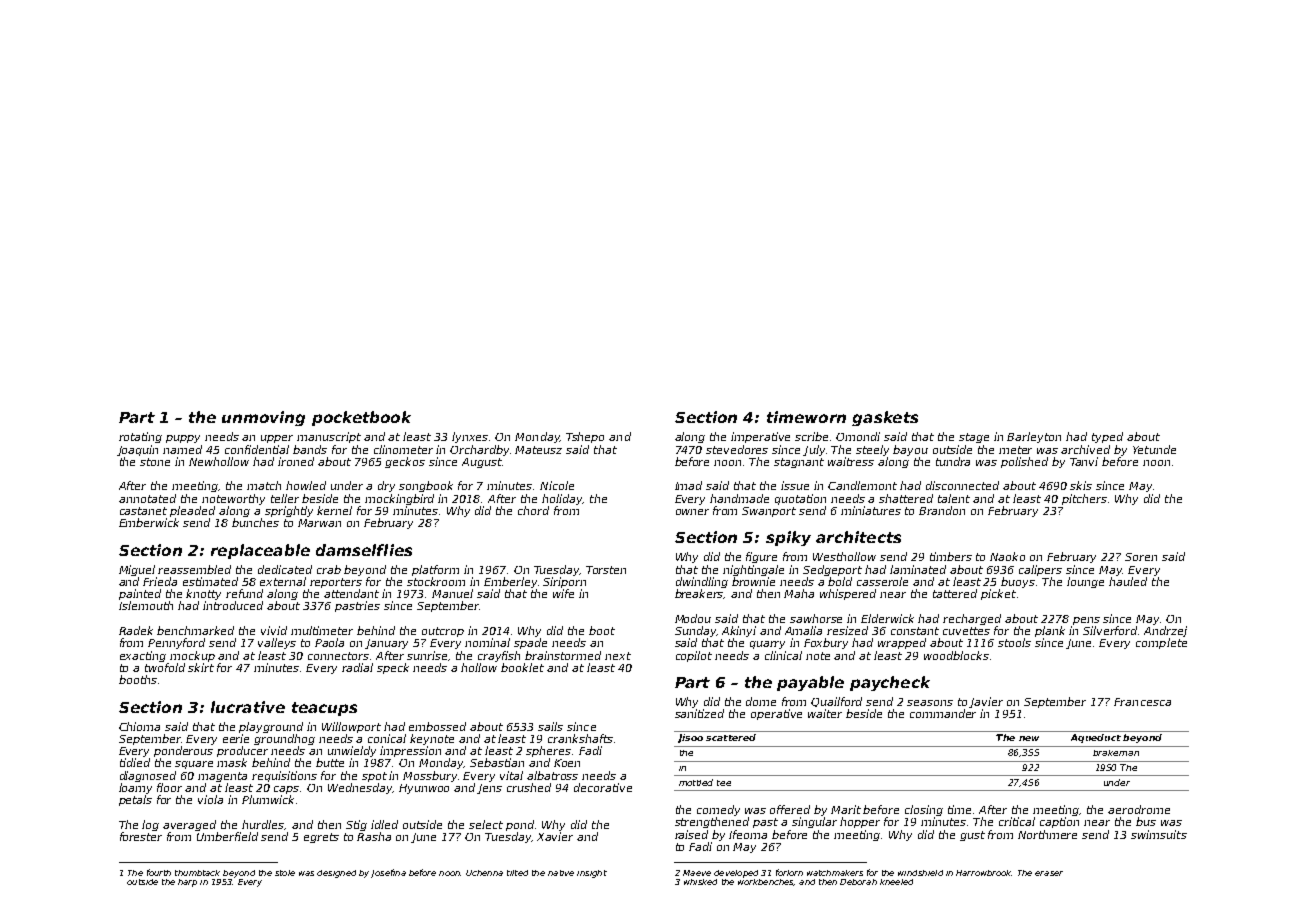 The height and width of the page is (924, 1308). I want to click on reporters, so click(336, 583).
